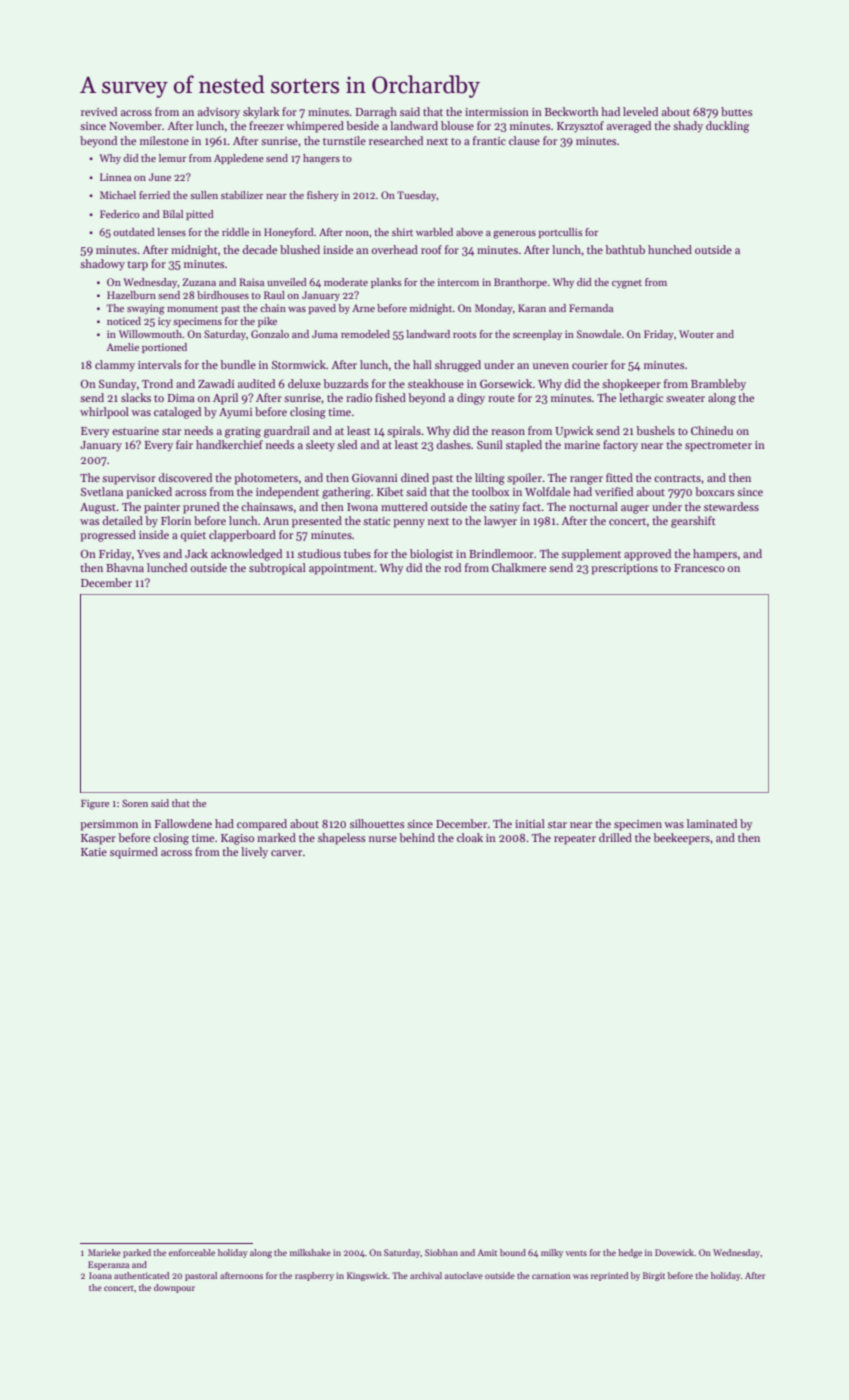 The image size is (849, 1400). What do you see at coordinates (737, 111) in the screenshot?
I see `buttes` at bounding box center [737, 111].
